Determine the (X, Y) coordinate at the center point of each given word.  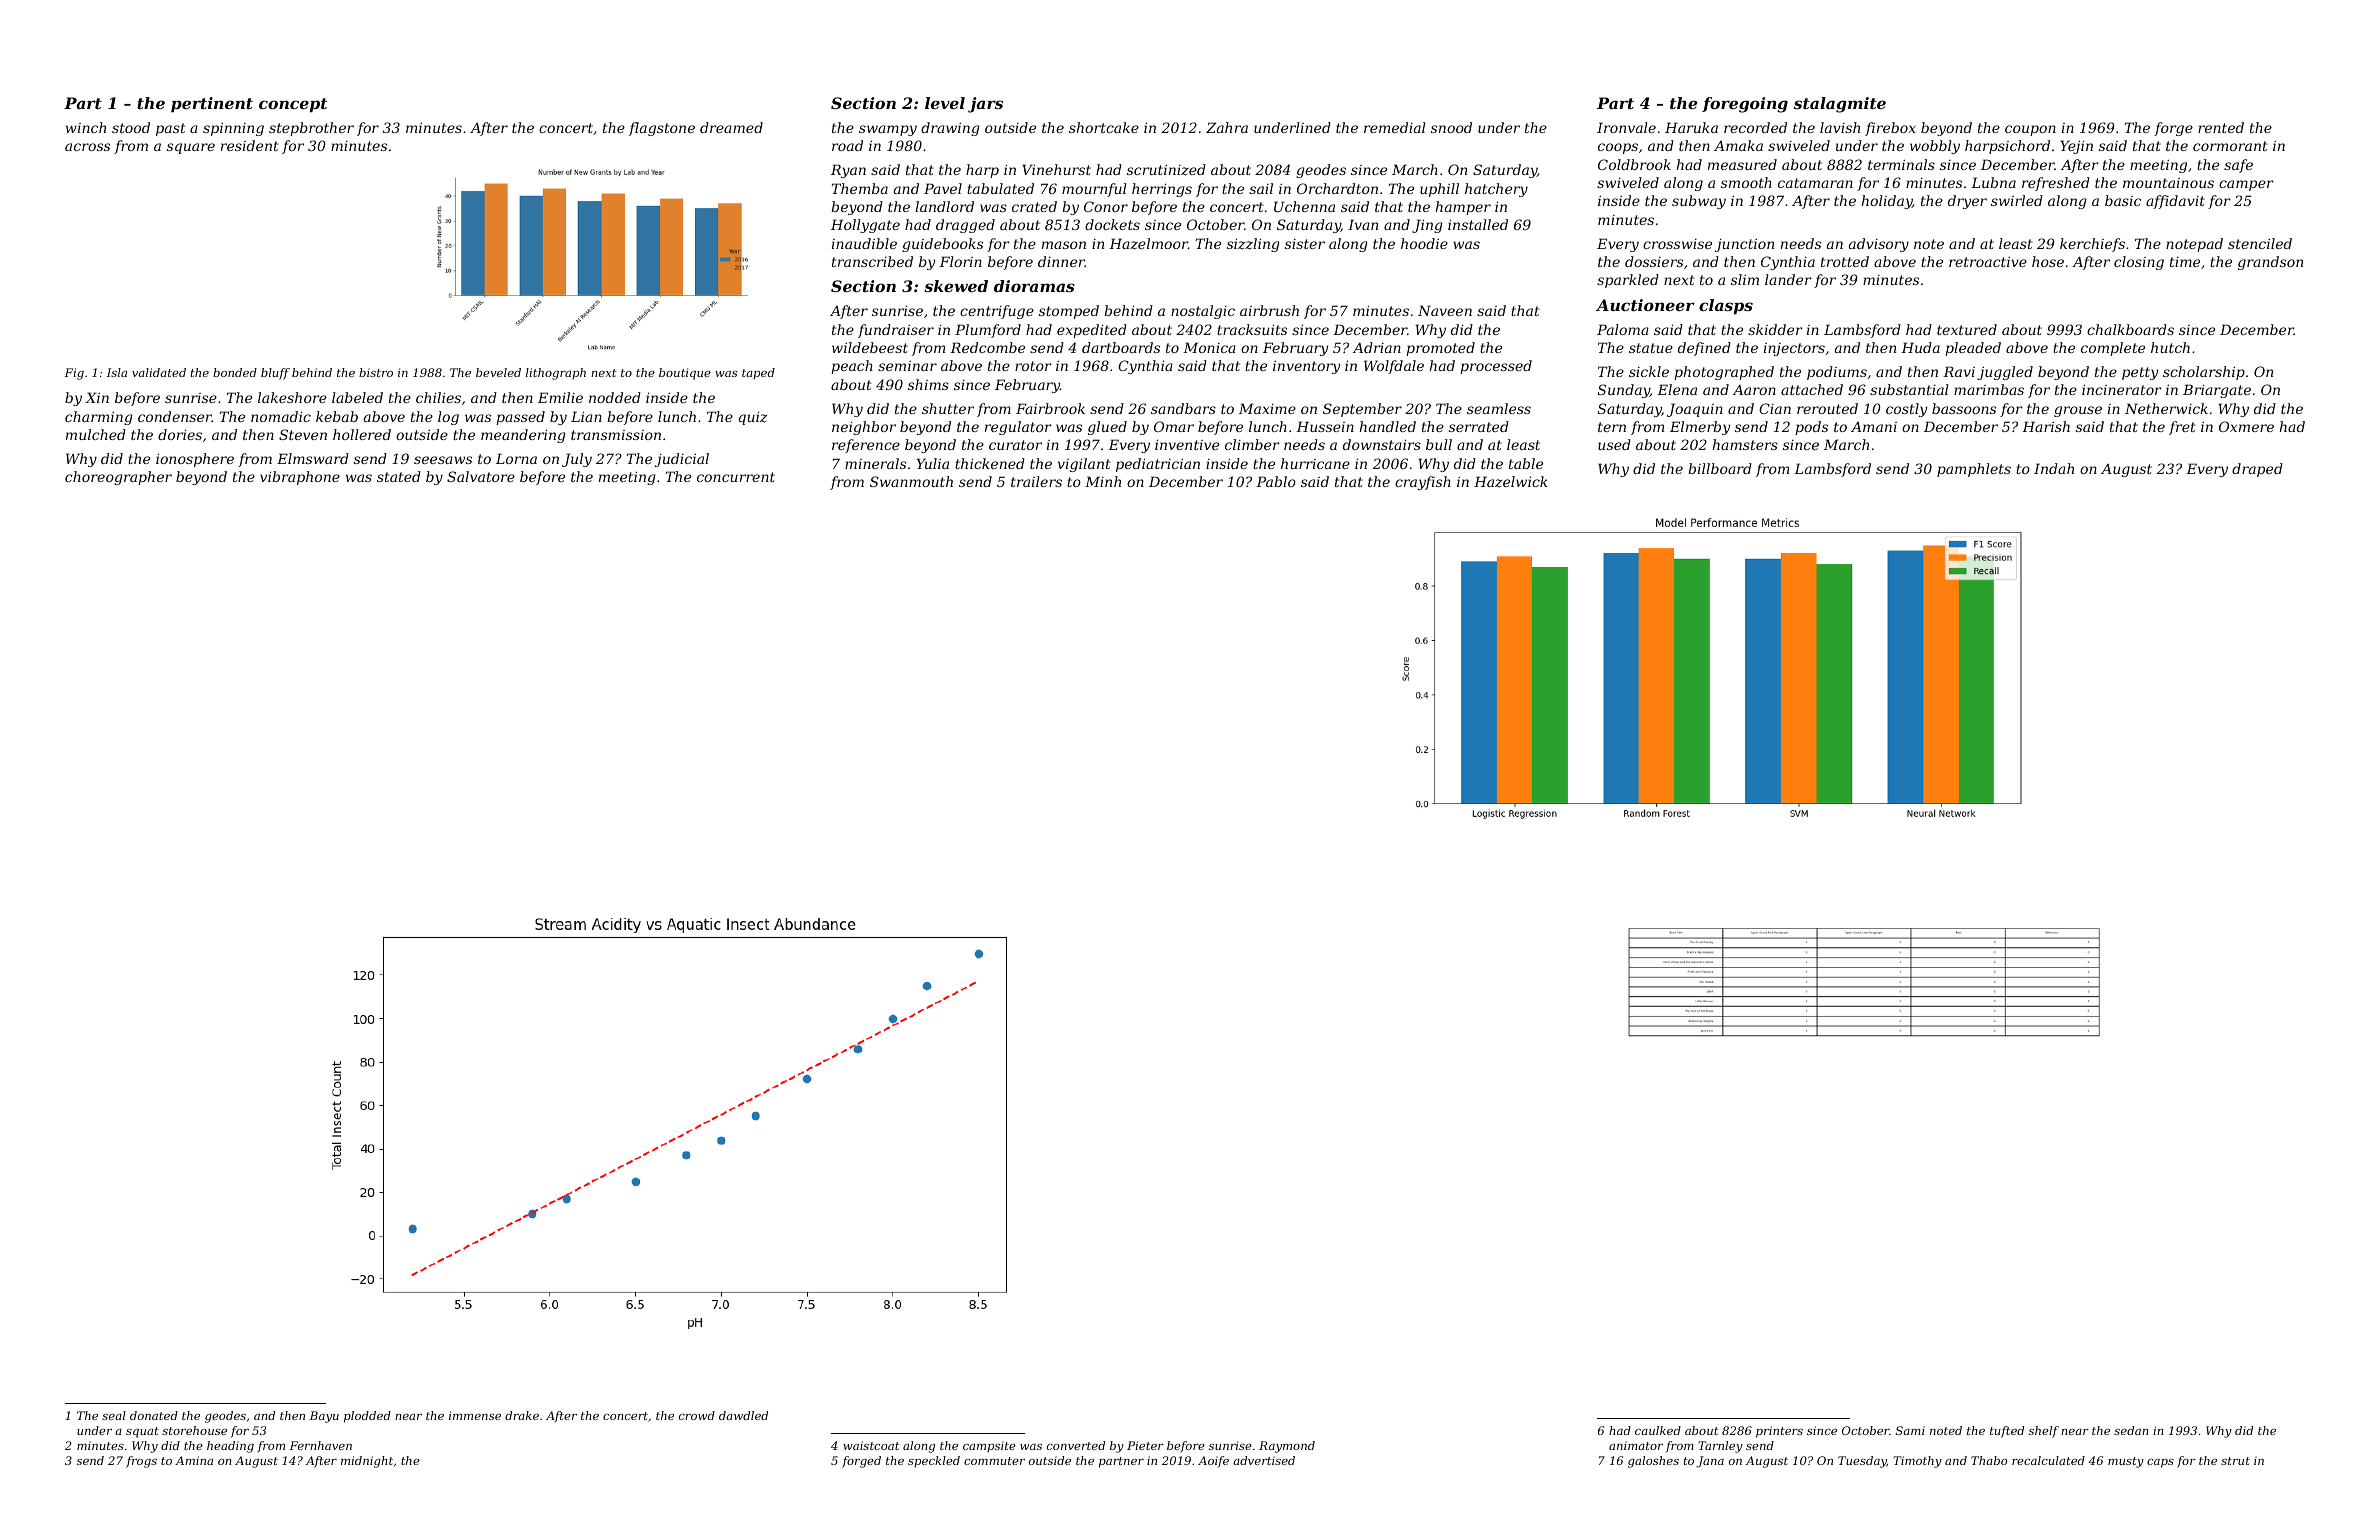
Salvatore (481, 476)
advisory (1879, 245)
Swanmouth (911, 481)
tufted (2007, 1432)
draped (2257, 470)
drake (522, 1415)
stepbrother (311, 129)
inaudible (864, 243)
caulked (1658, 1430)
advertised (1264, 1460)
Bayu (324, 1417)
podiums (1837, 373)
